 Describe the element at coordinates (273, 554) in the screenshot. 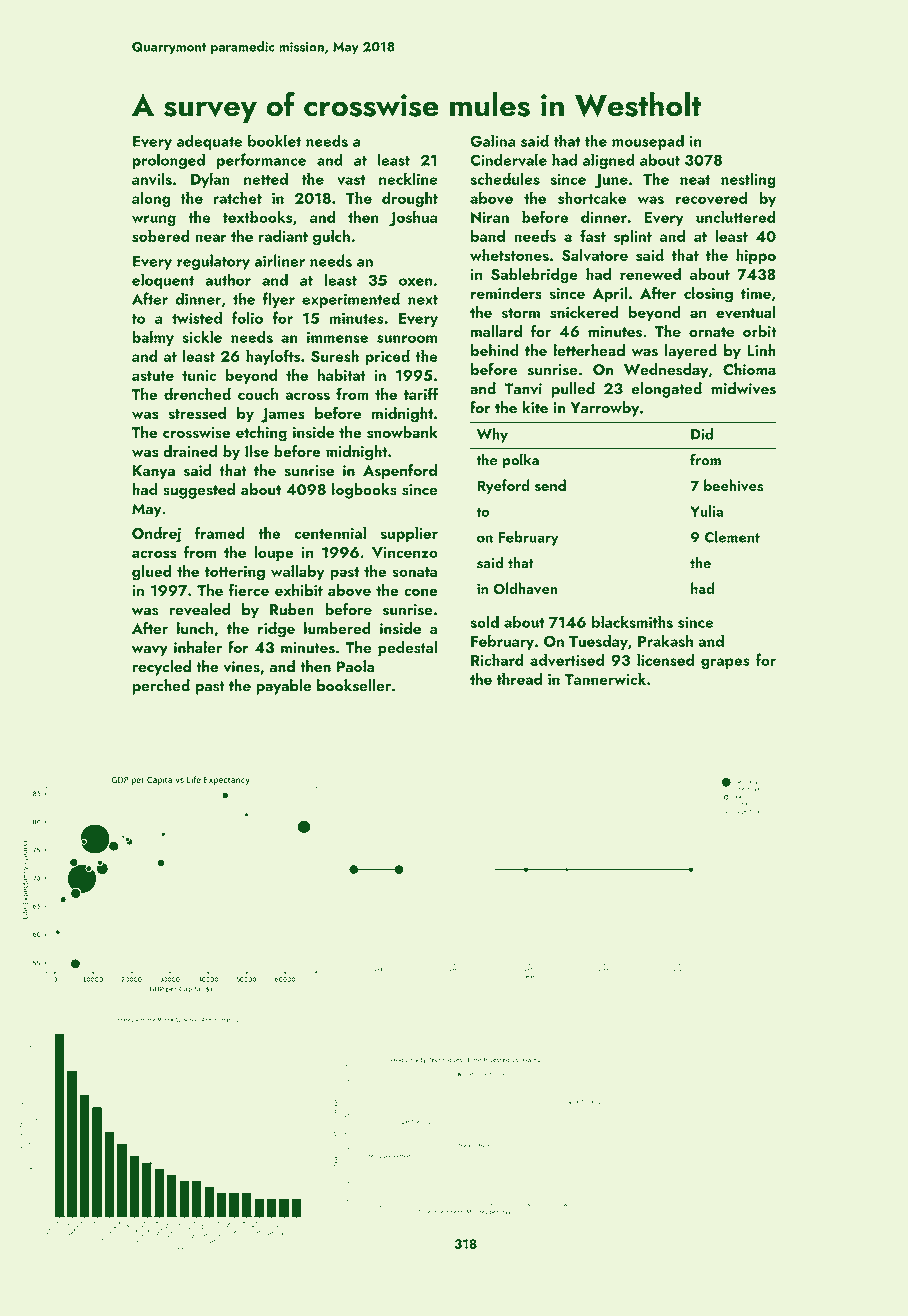

I see `loupe` at that location.
